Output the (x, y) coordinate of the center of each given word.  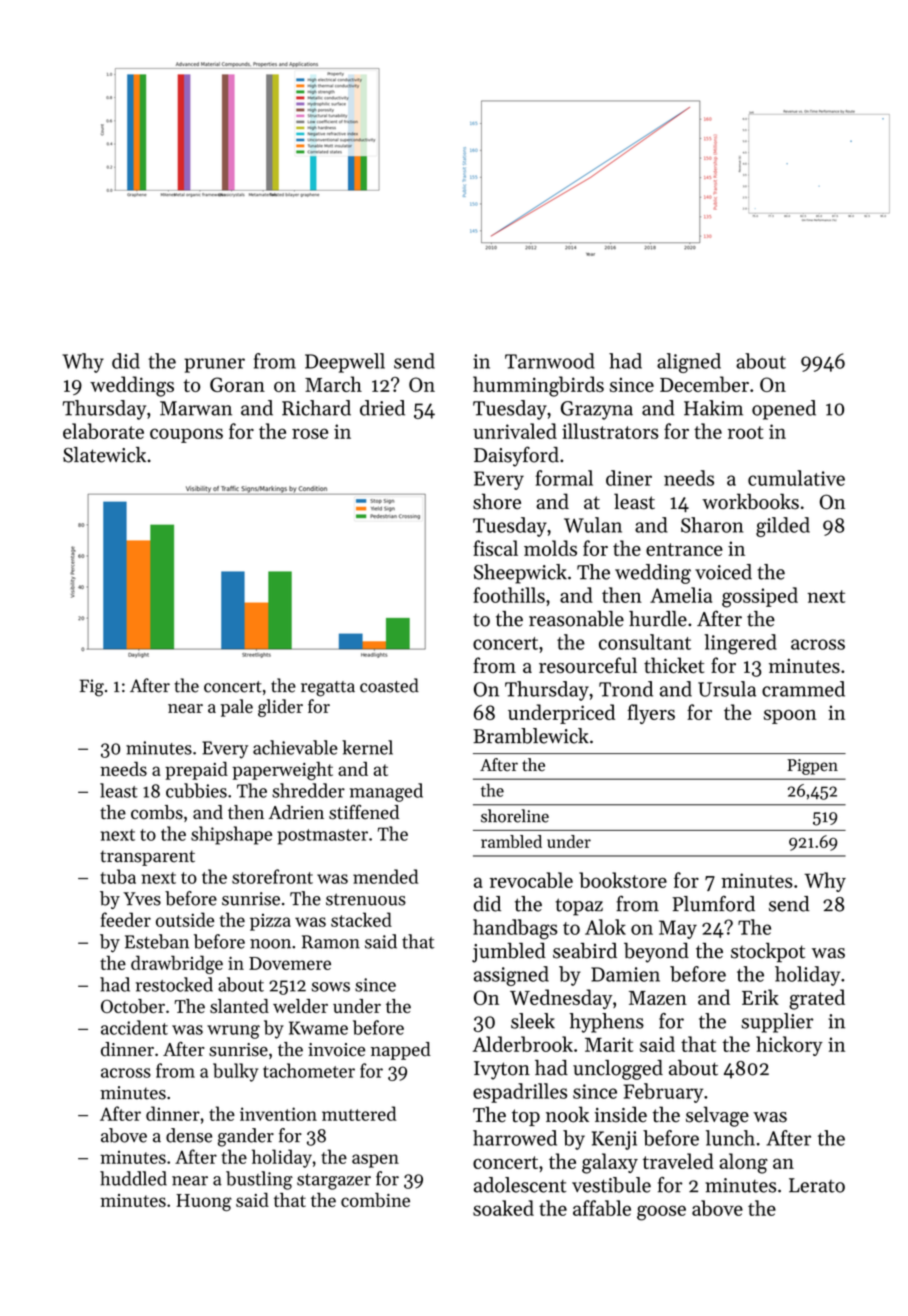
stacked (361, 919)
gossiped (760, 597)
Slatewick (104, 455)
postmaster (322, 837)
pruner (214, 365)
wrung (233, 1032)
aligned (689, 363)
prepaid (196, 771)
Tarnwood (550, 361)
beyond (656, 953)
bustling (259, 1180)
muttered (359, 1113)
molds (550, 548)
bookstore (623, 880)
